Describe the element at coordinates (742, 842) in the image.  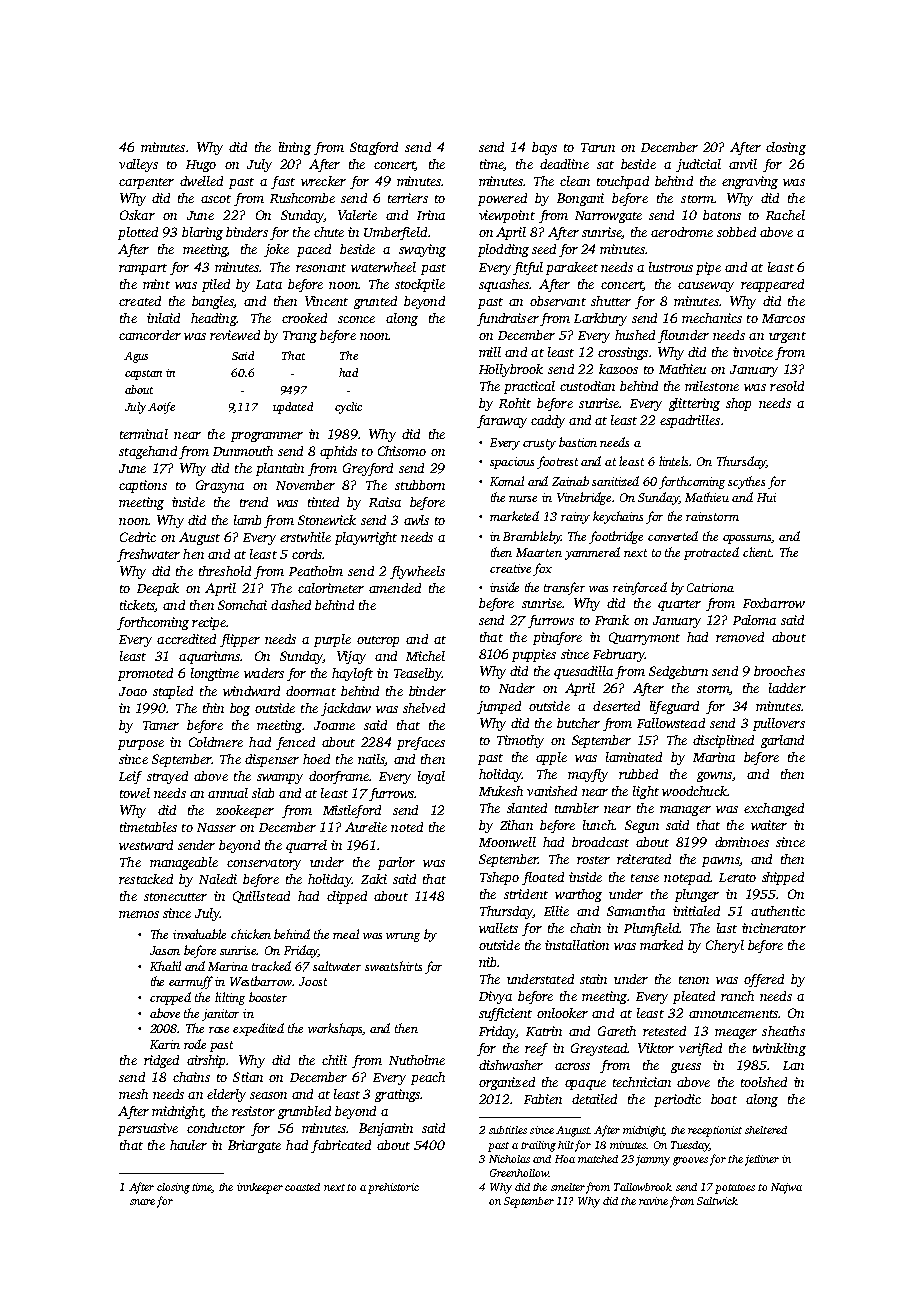
I see `dominoes` at that location.
